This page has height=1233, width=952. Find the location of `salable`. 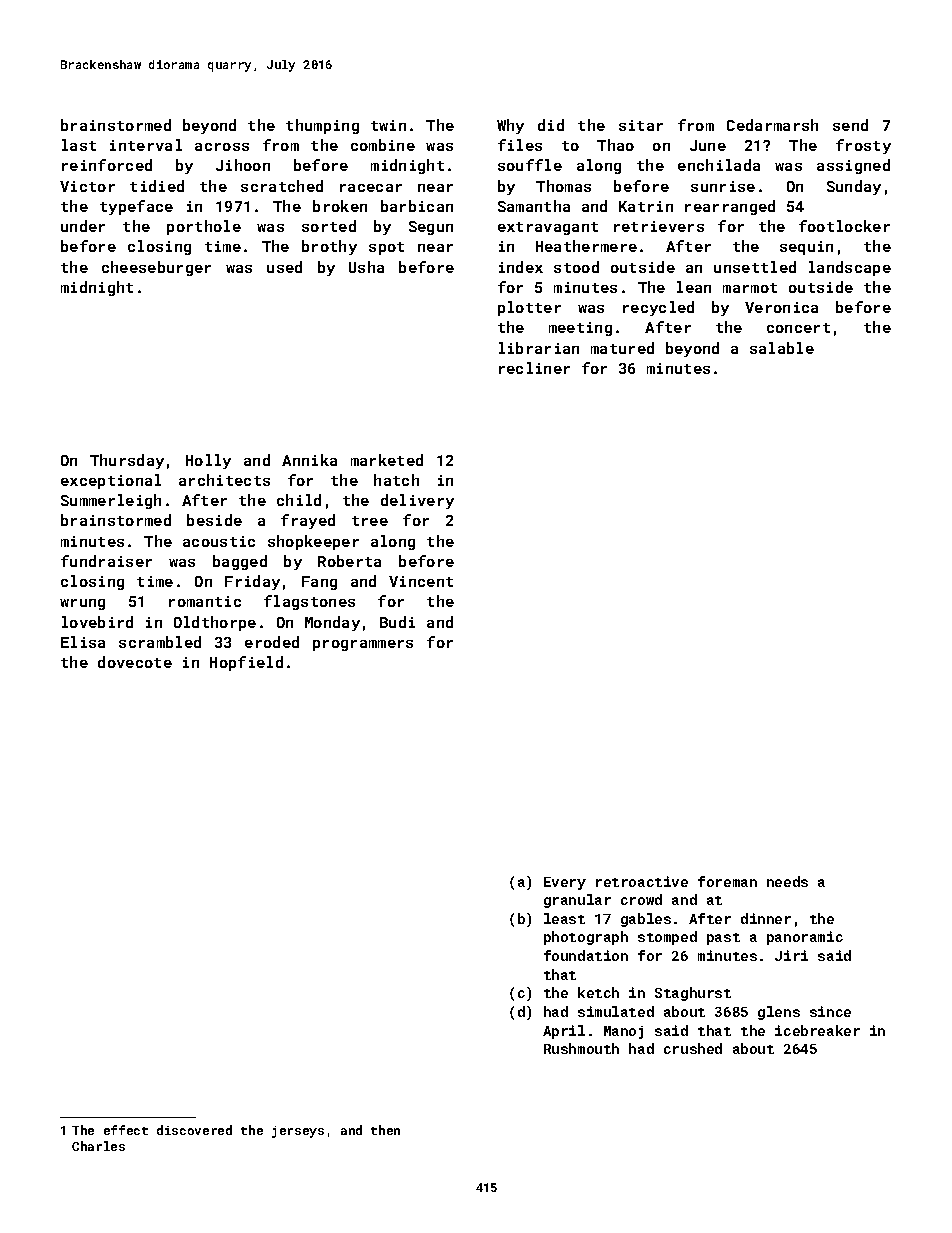

salable is located at coordinates (782, 348).
